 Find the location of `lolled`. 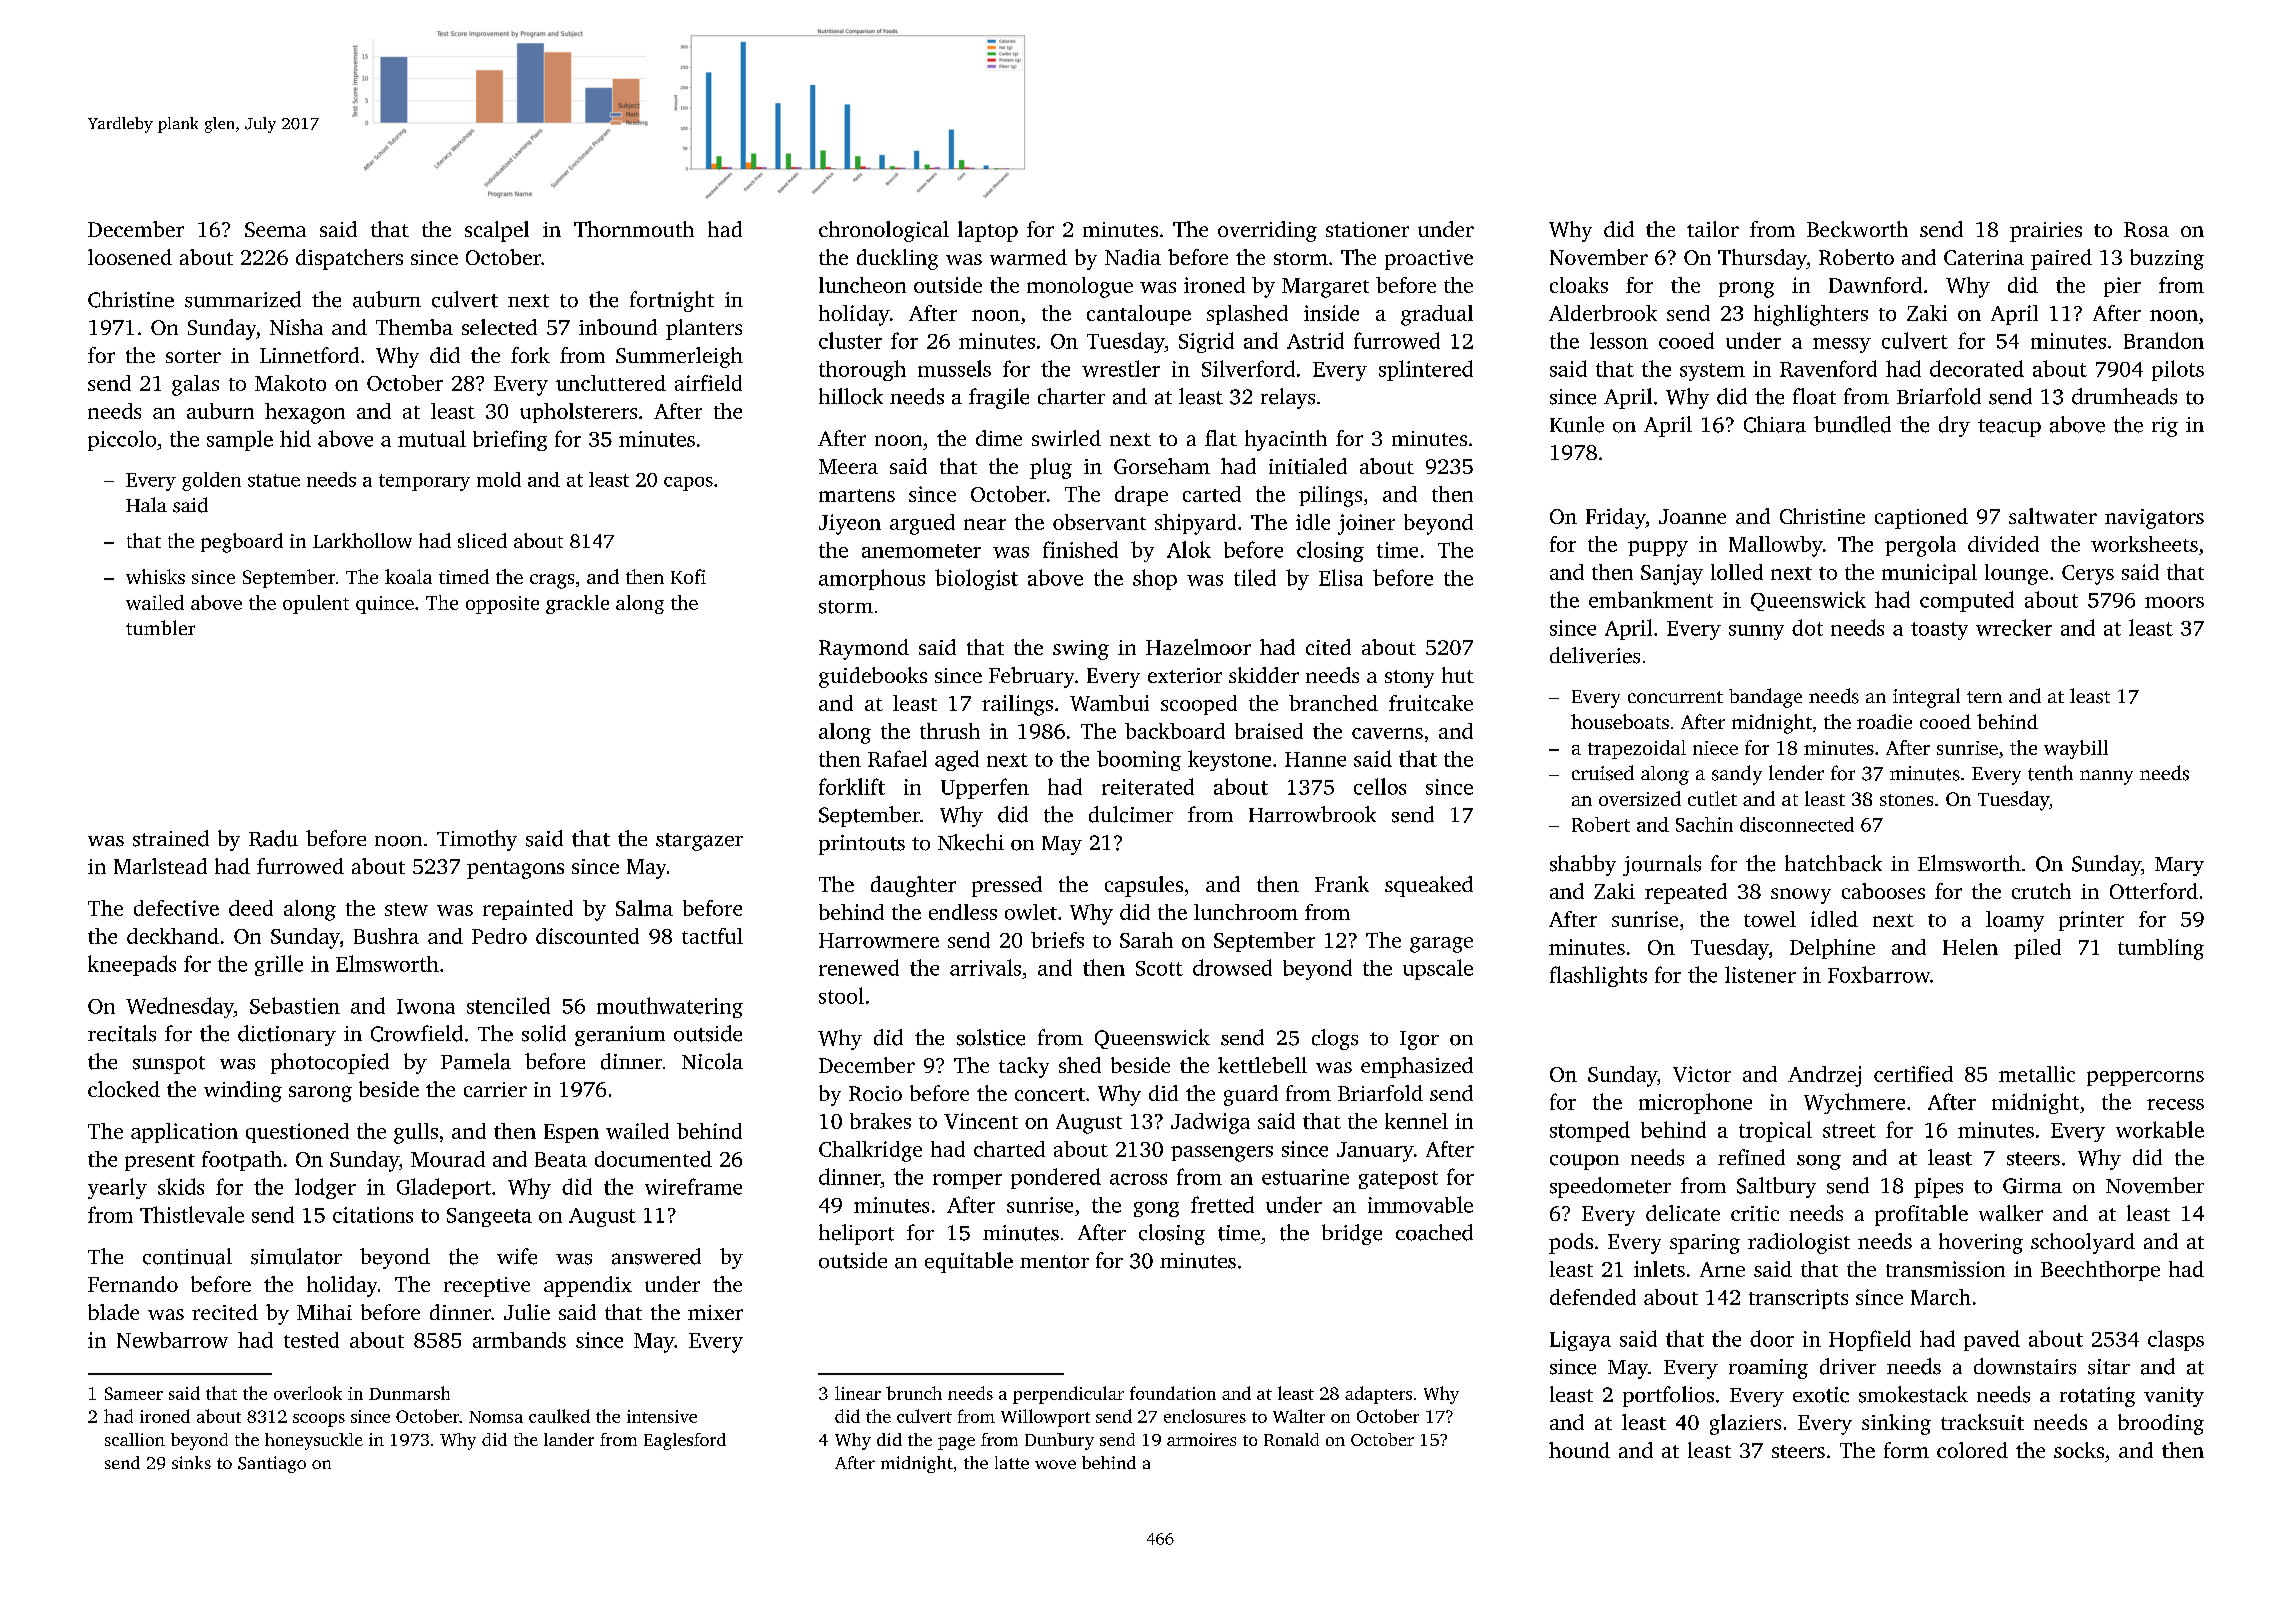

lolled is located at coordinates (1737, 572).
